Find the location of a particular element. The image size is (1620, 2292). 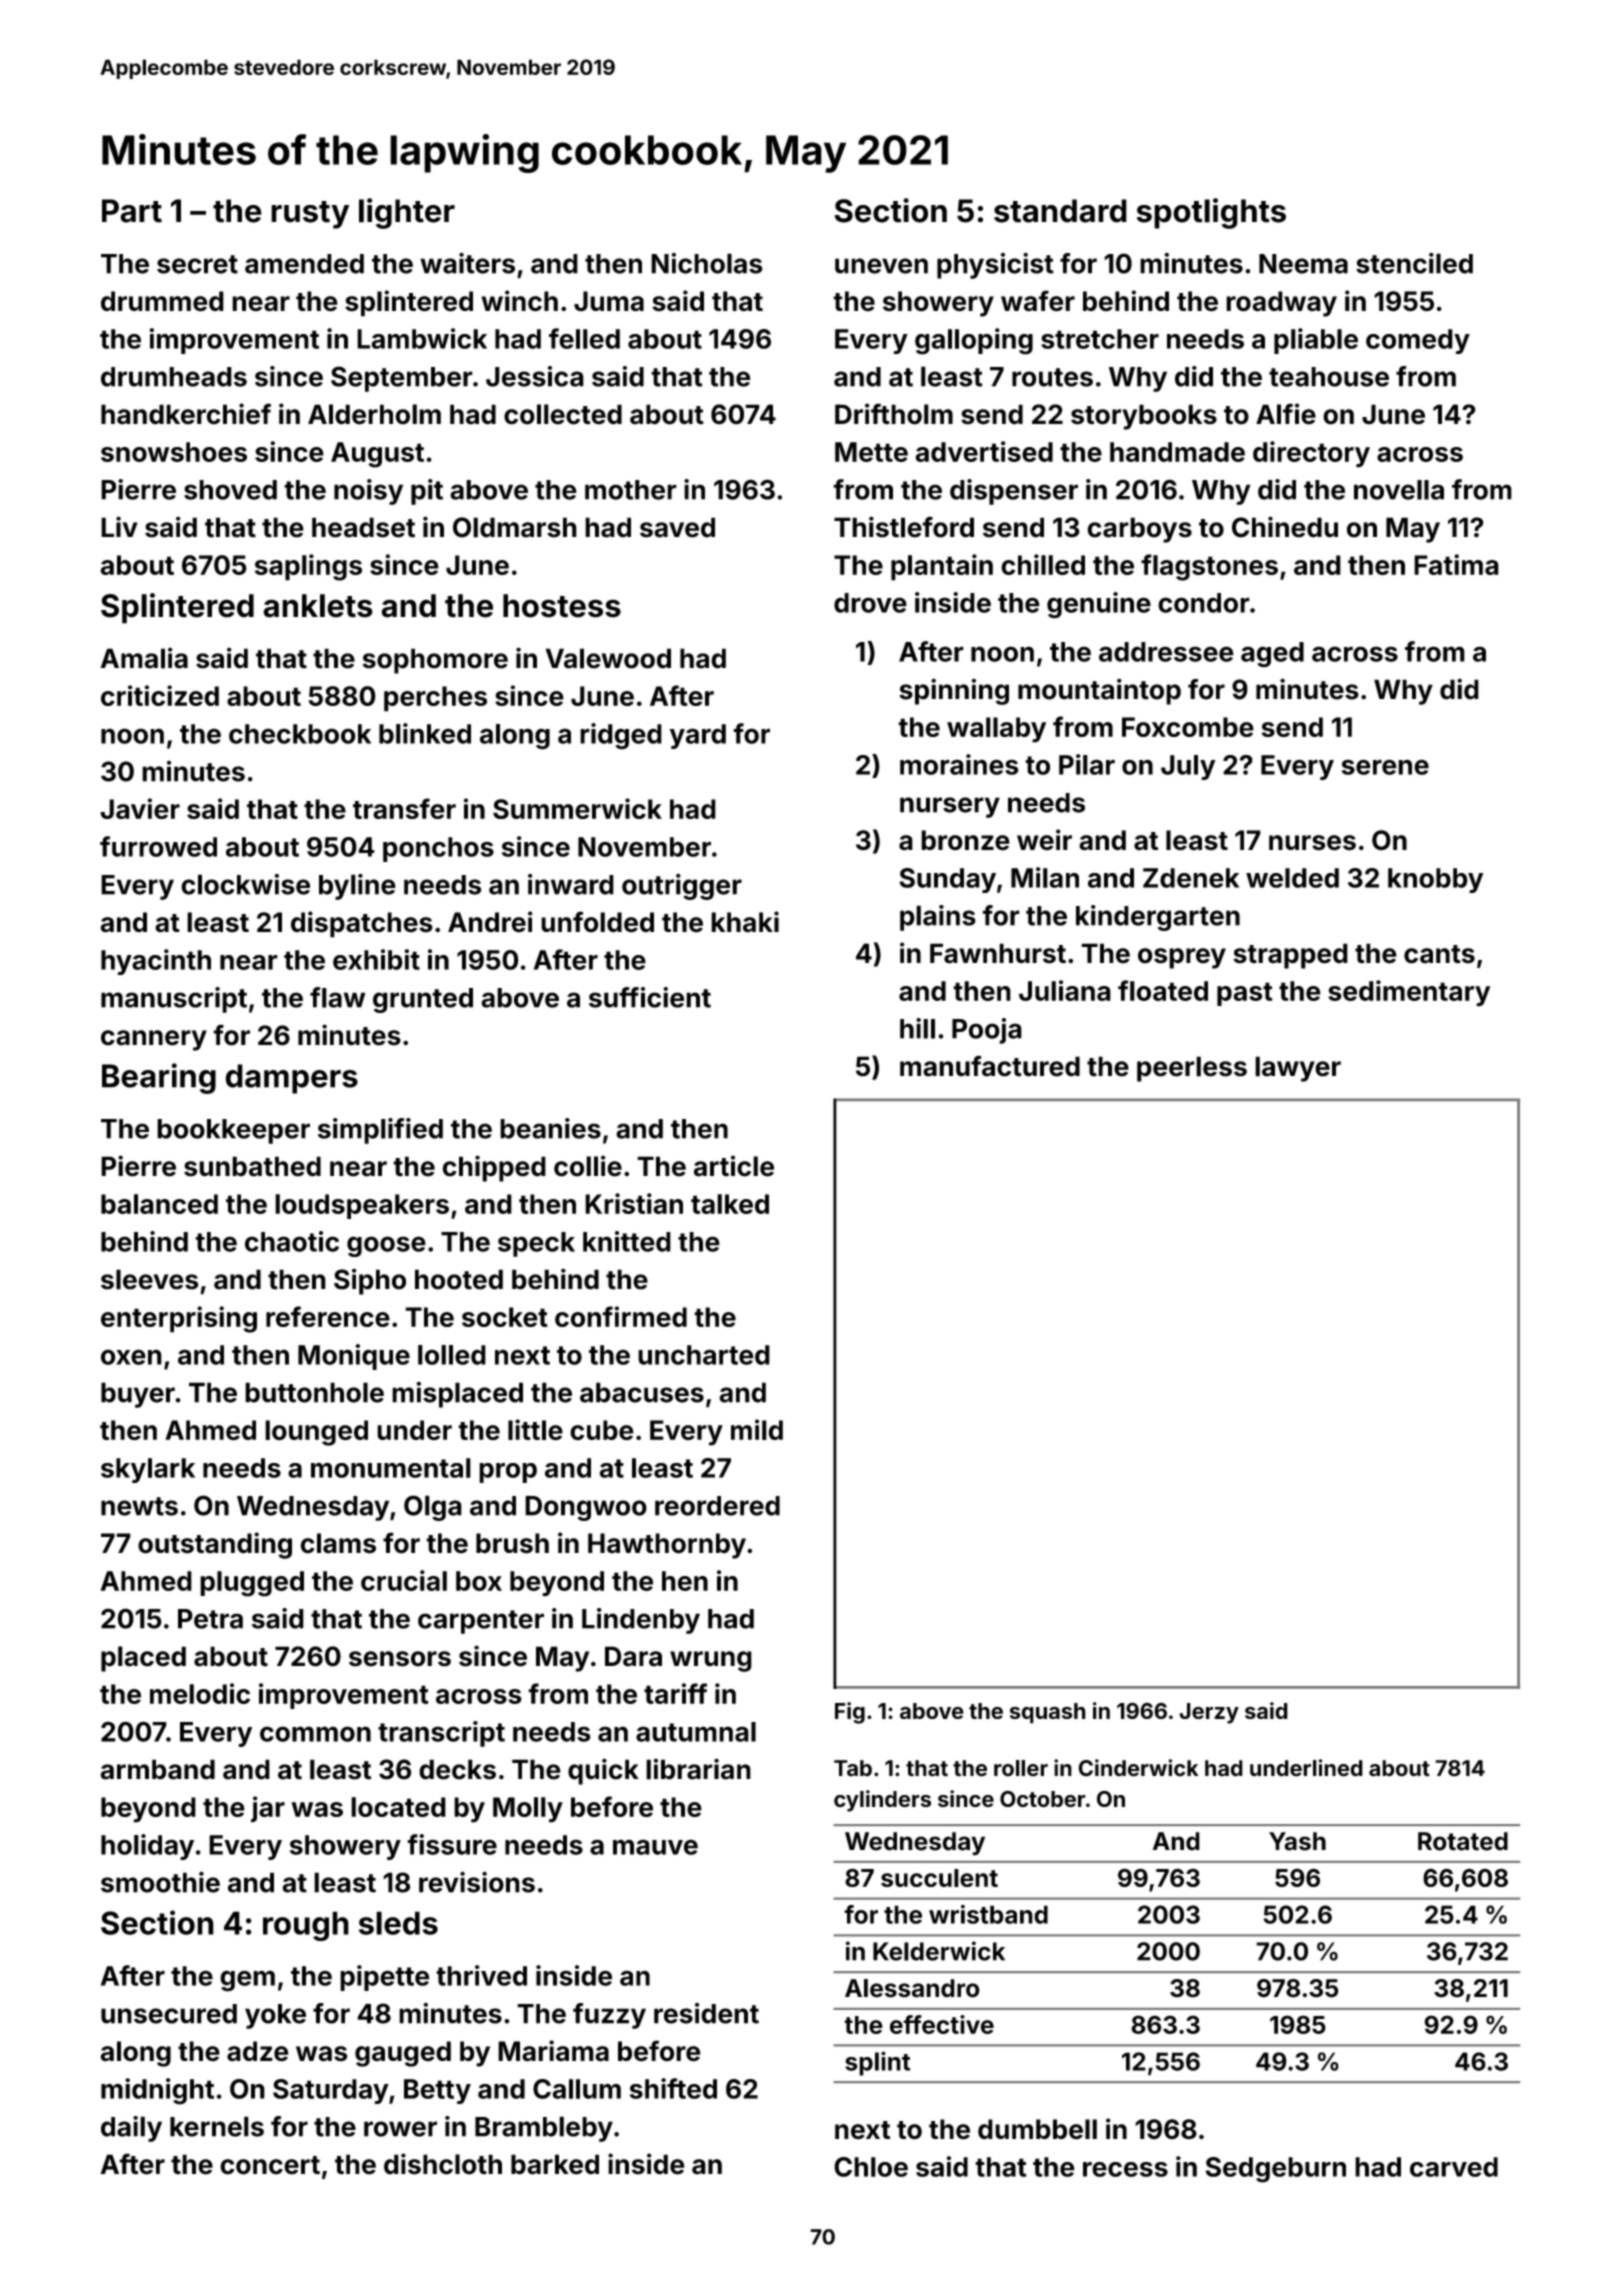

daily is located at coordinates (131, 2129).
